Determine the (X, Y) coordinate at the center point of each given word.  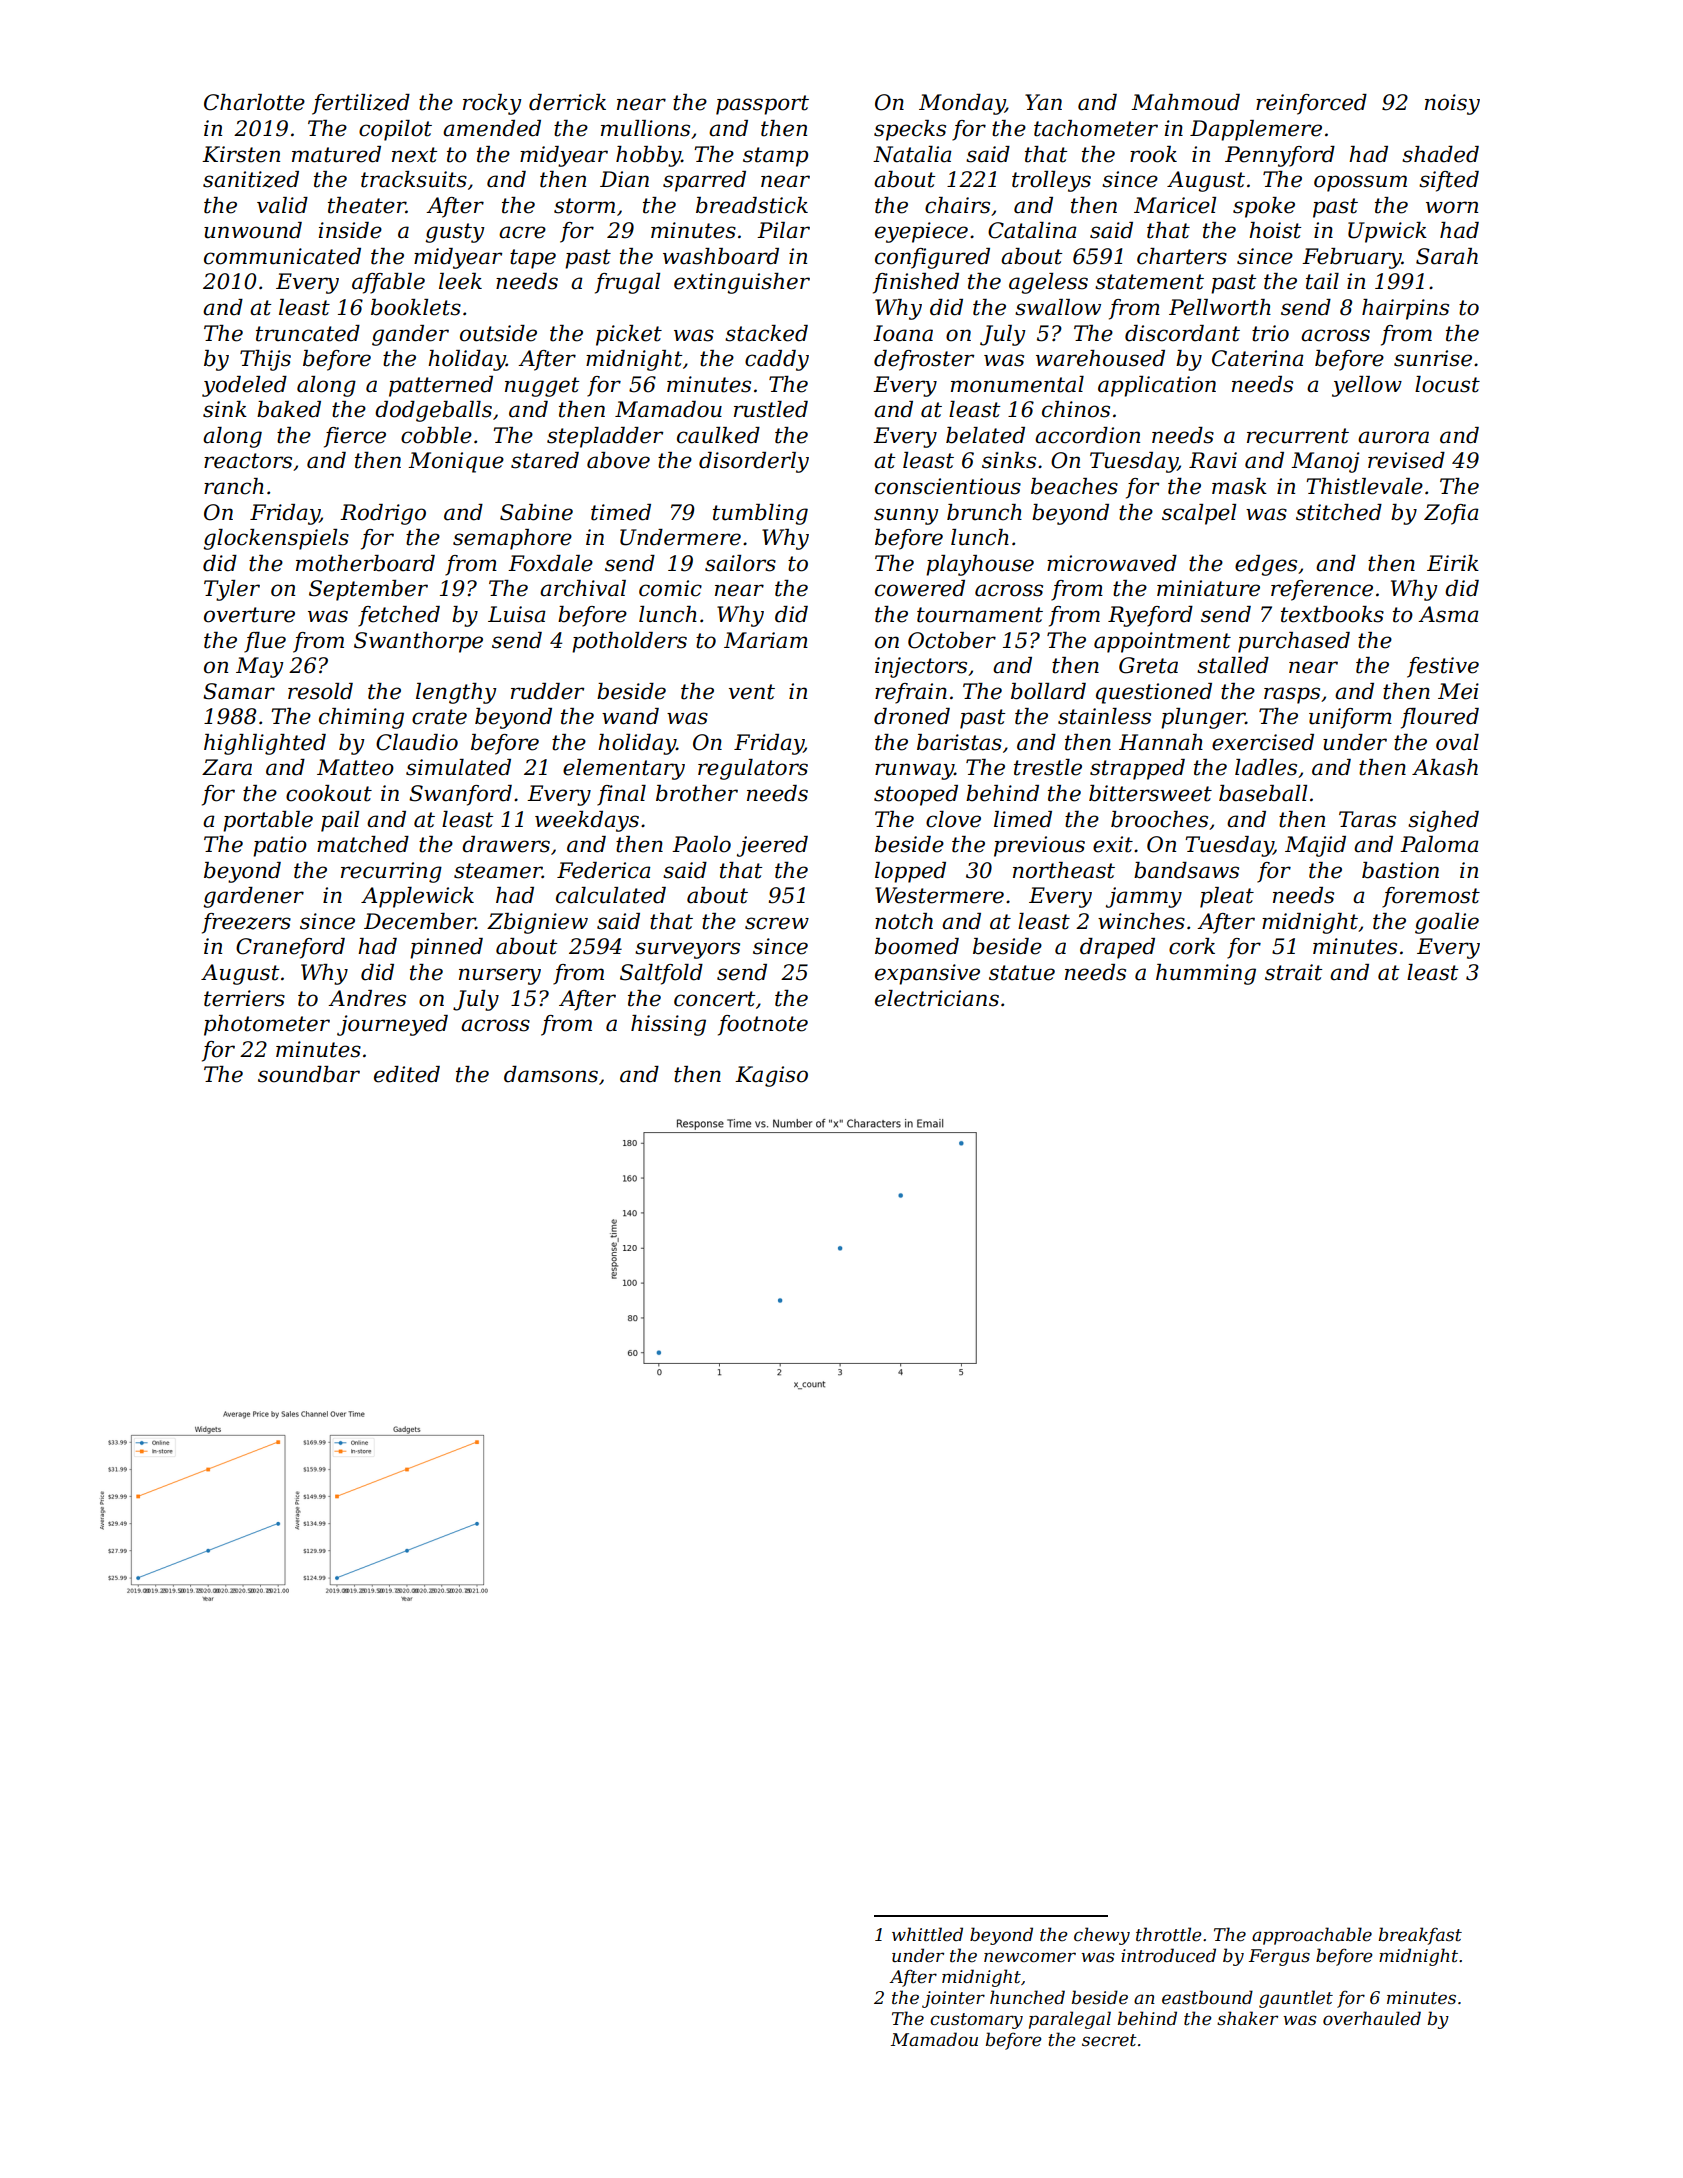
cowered (920, 588)
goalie (1447, 923)
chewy (1102, 1936)
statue (1022, 973)
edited (407, 1074)
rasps (1292, 695)
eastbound (1207, 1997)
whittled (927, 1934)
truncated (308, 333)
